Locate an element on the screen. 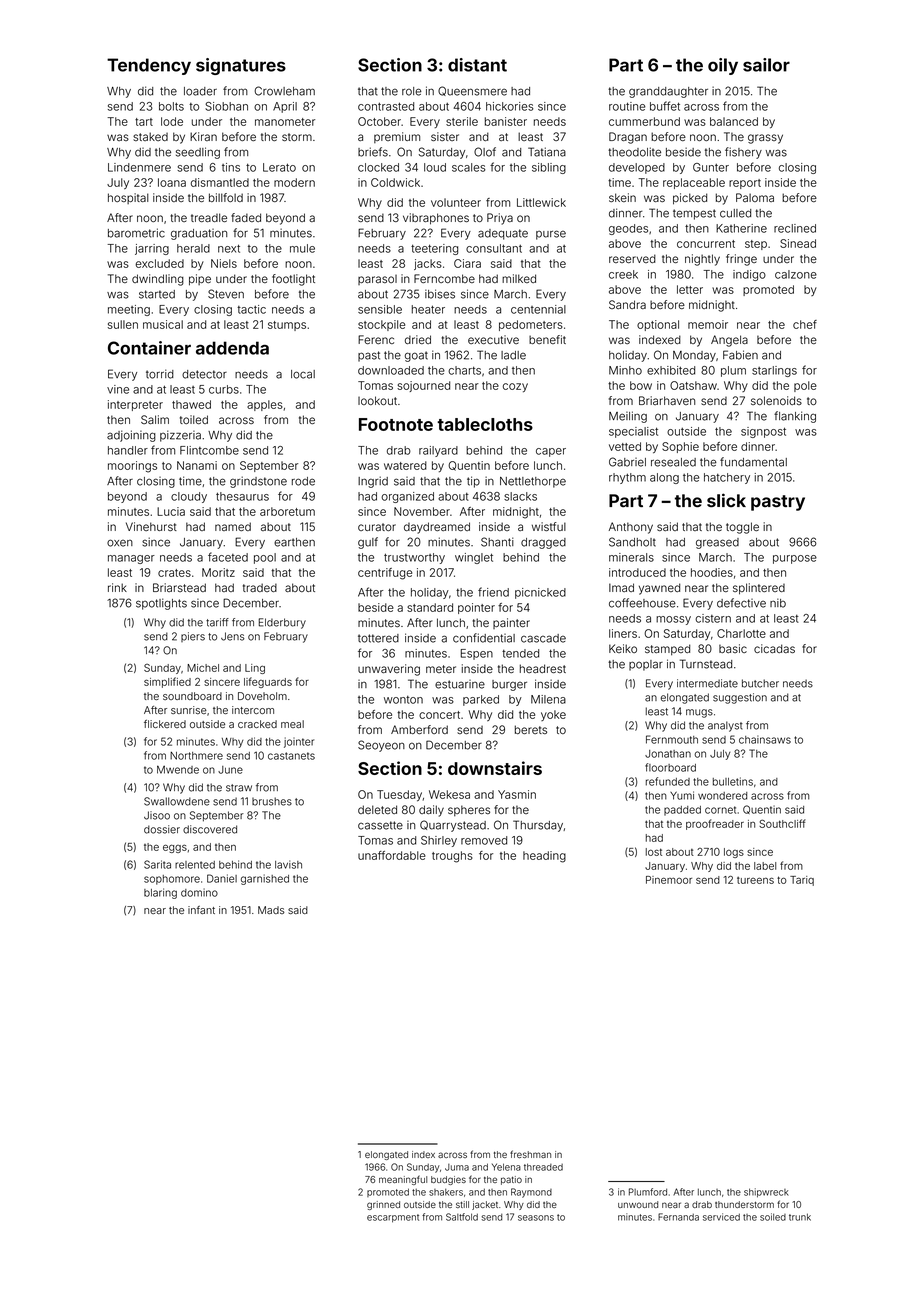  Raymond is located at coordinates (531, 1193).
